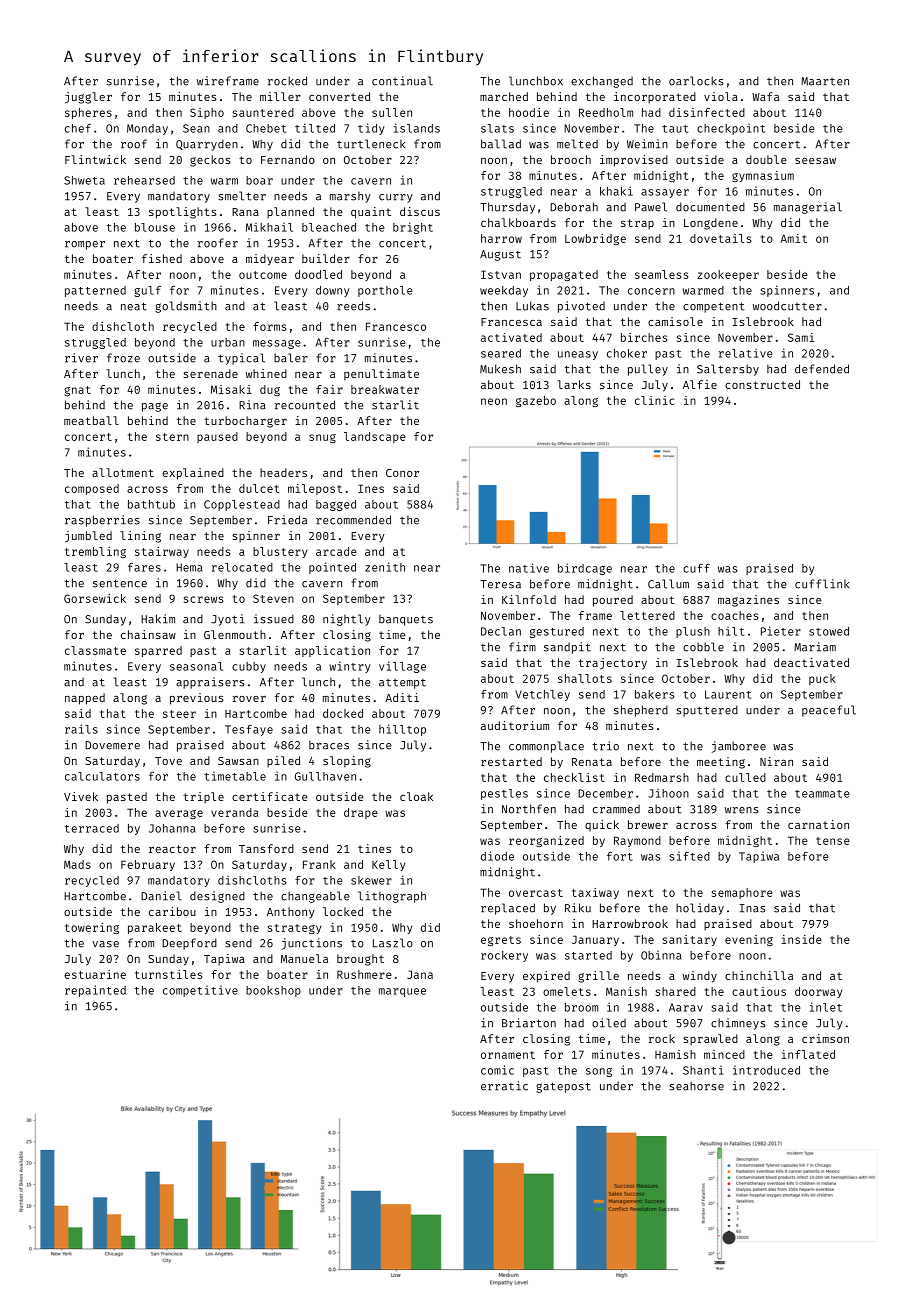  What do you see at coordinates (417, 128) in the screenshot?
I see `islands` at bounding box center [417, 128].
